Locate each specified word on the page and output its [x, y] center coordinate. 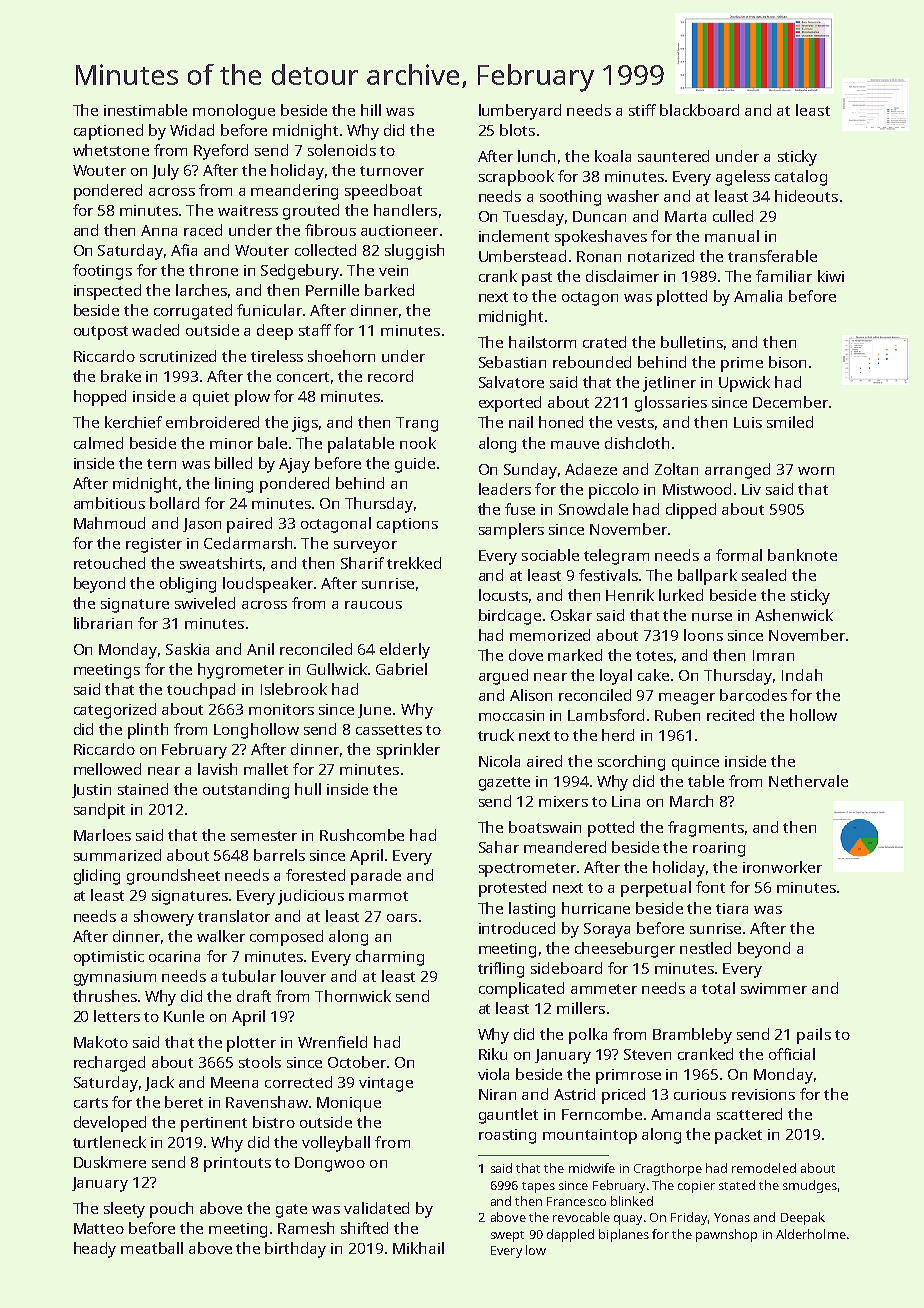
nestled [705, 948]
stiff [642, 110]
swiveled [205, 603]
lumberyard [520, 112]
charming [390, 958]
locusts [503, 595]
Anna [159, 230]
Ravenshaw [267, 1102]
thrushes [105, 996]
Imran [773, 655]
